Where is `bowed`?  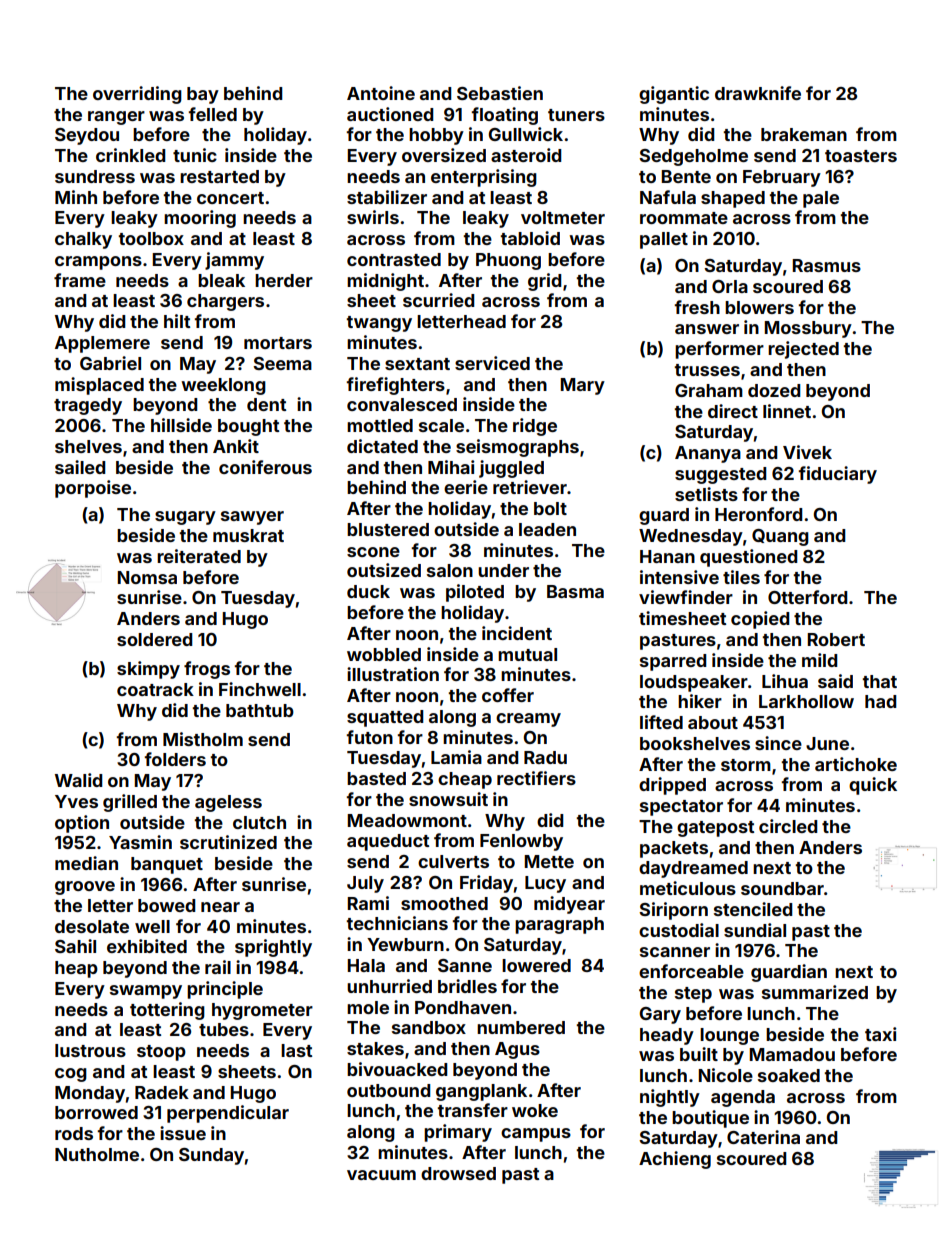
bowed is located at coordinates (166, 905).
